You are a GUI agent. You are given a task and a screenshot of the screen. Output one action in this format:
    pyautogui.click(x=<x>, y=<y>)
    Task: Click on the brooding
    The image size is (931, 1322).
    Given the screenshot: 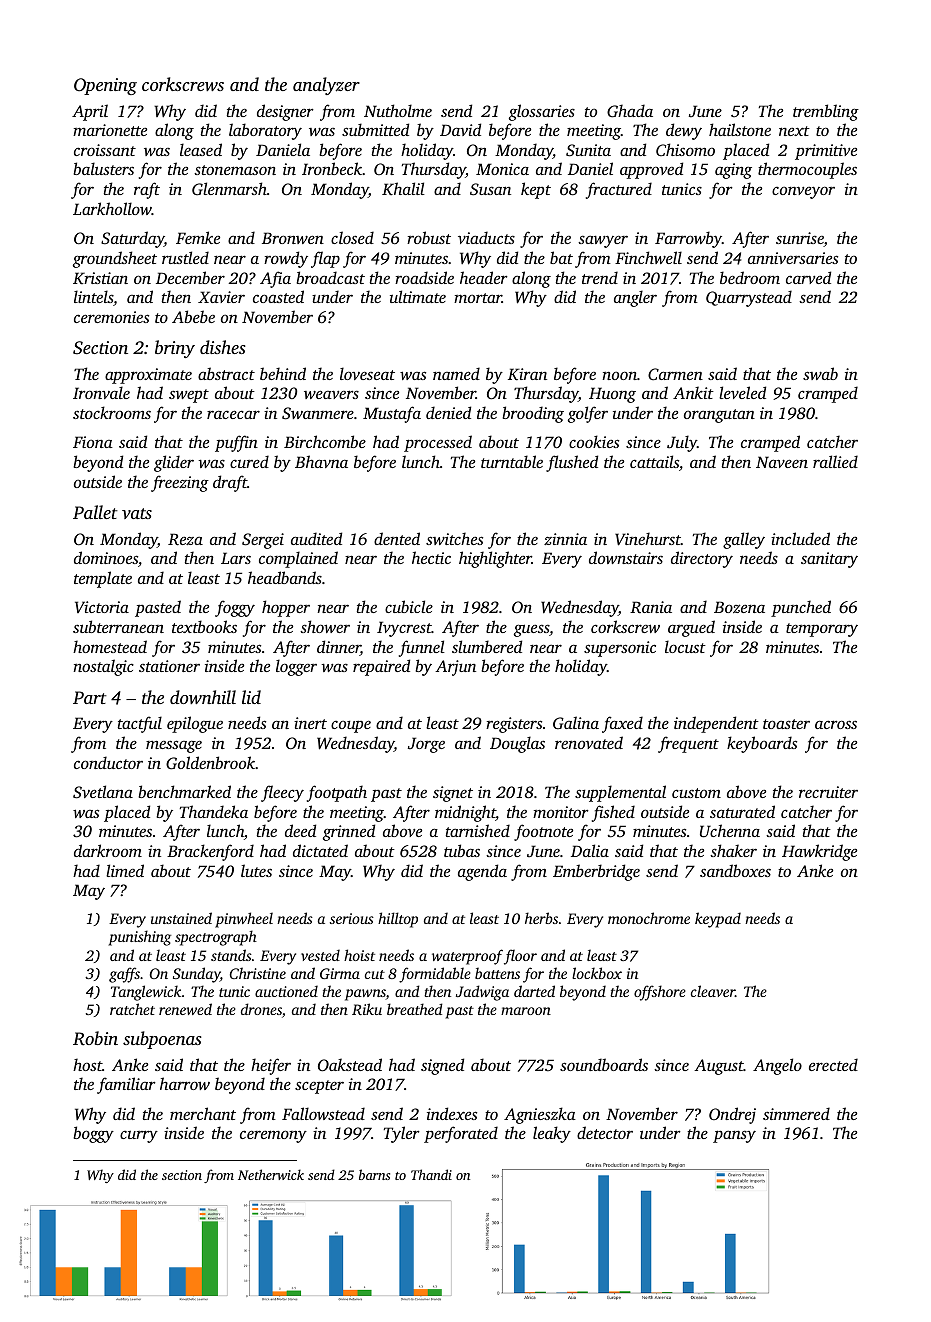 What is the action you would take?
    pyautogui.click(x=533, y=414)
